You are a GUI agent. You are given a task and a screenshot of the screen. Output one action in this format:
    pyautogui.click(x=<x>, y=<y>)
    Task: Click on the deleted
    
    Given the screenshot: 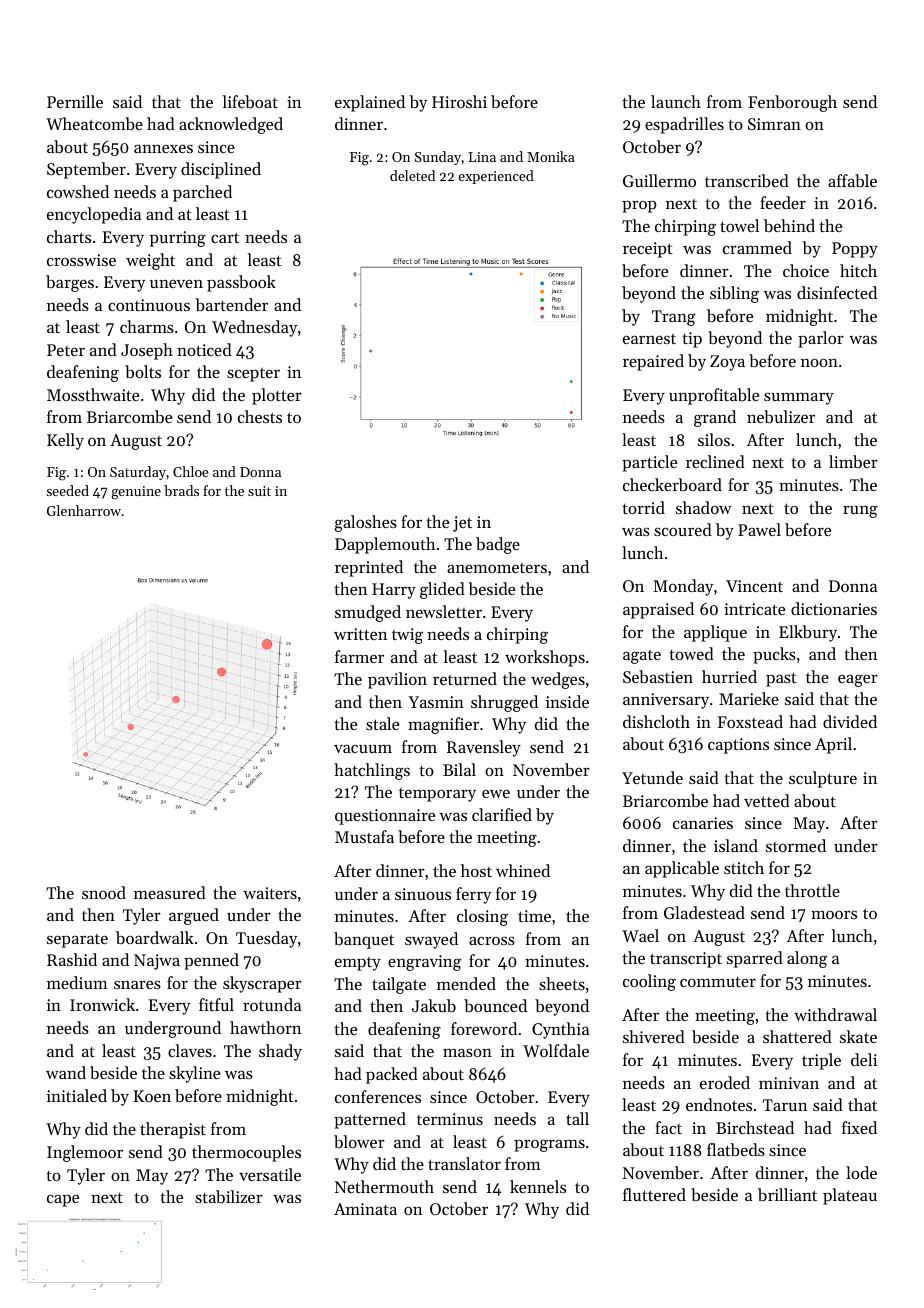 What is the action you would take?
    pyautogui.click(x=412, y=175)
